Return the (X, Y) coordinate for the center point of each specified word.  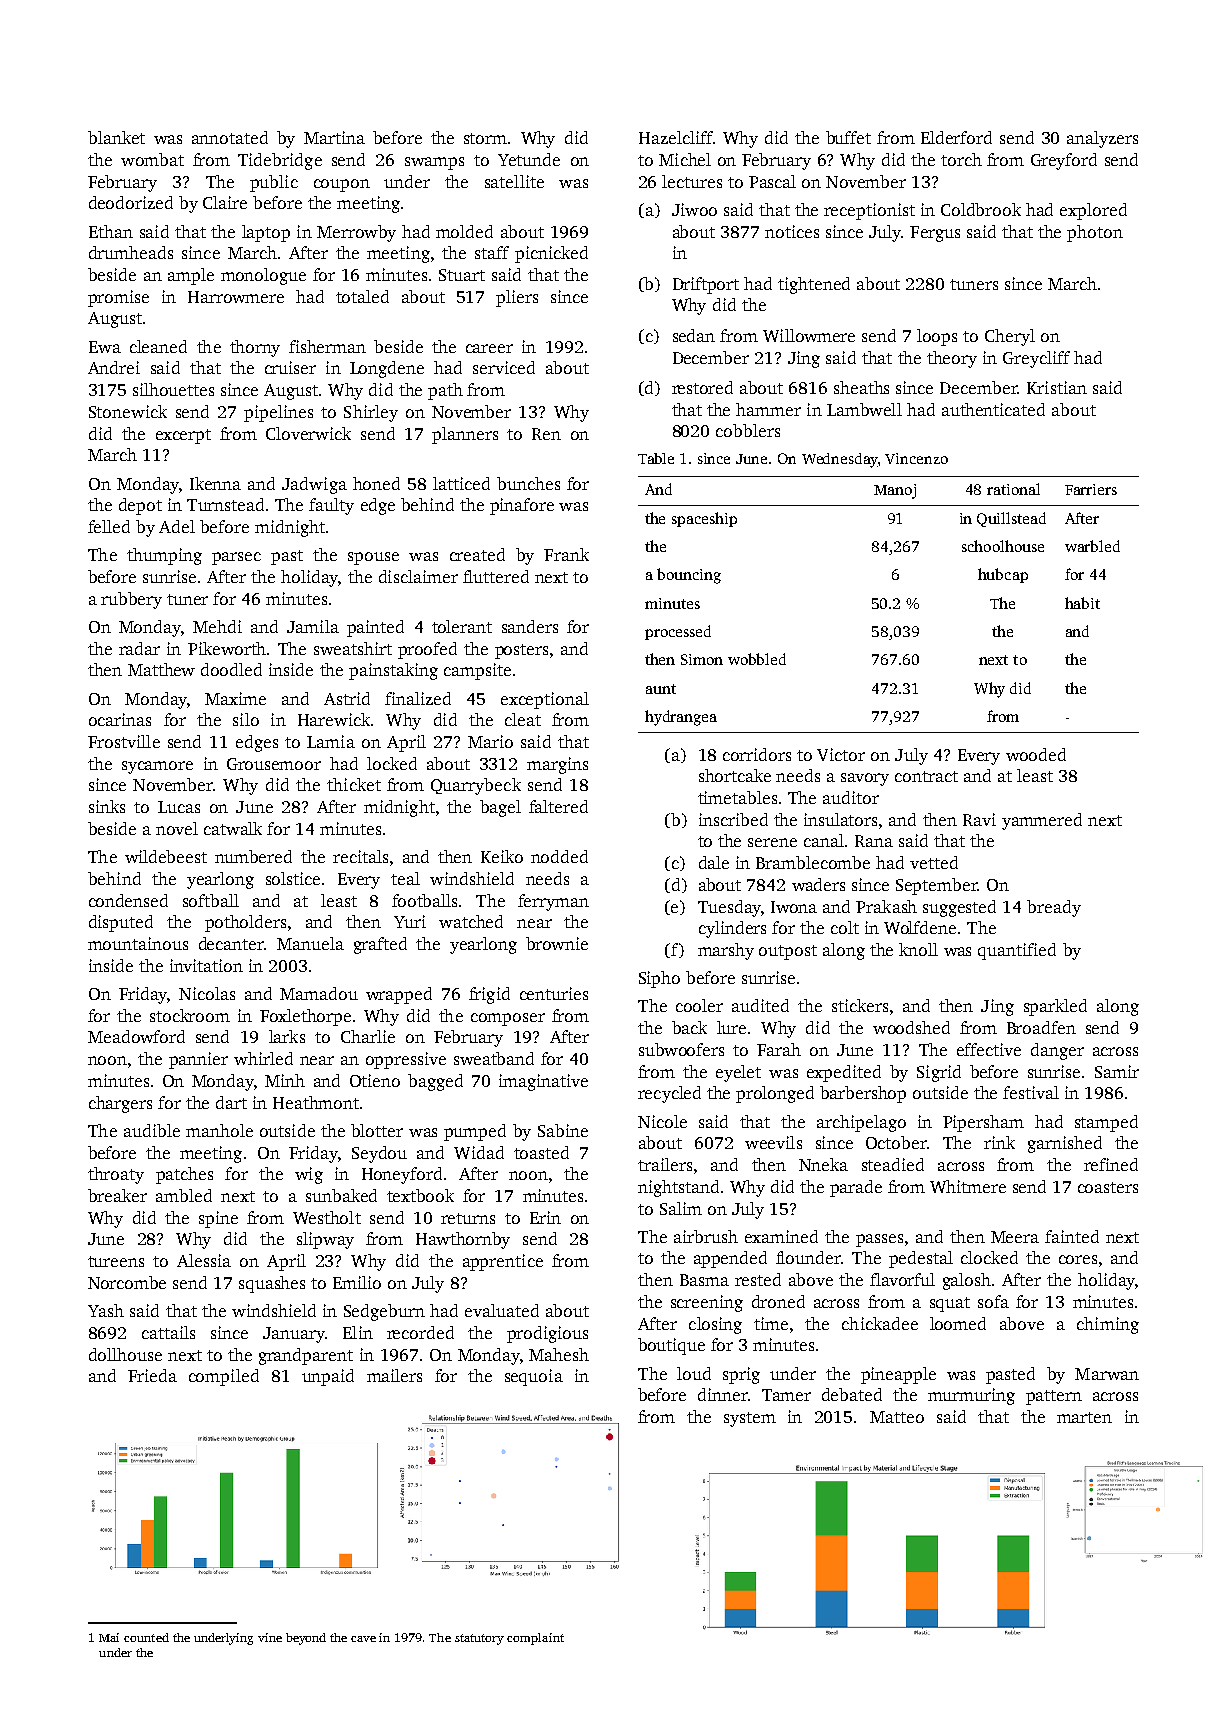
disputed (121, 923)
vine (270, 1637)
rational (1013, 489)
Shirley (371, 413)
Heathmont (316, 1102)
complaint (535, 1639)
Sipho (659, 979)
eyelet (738, 1073)
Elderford (956, 137)
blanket (116, 137)
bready (1054, 908)
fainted (1072, 1236)
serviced (504, 367)
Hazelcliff (676, 137)
